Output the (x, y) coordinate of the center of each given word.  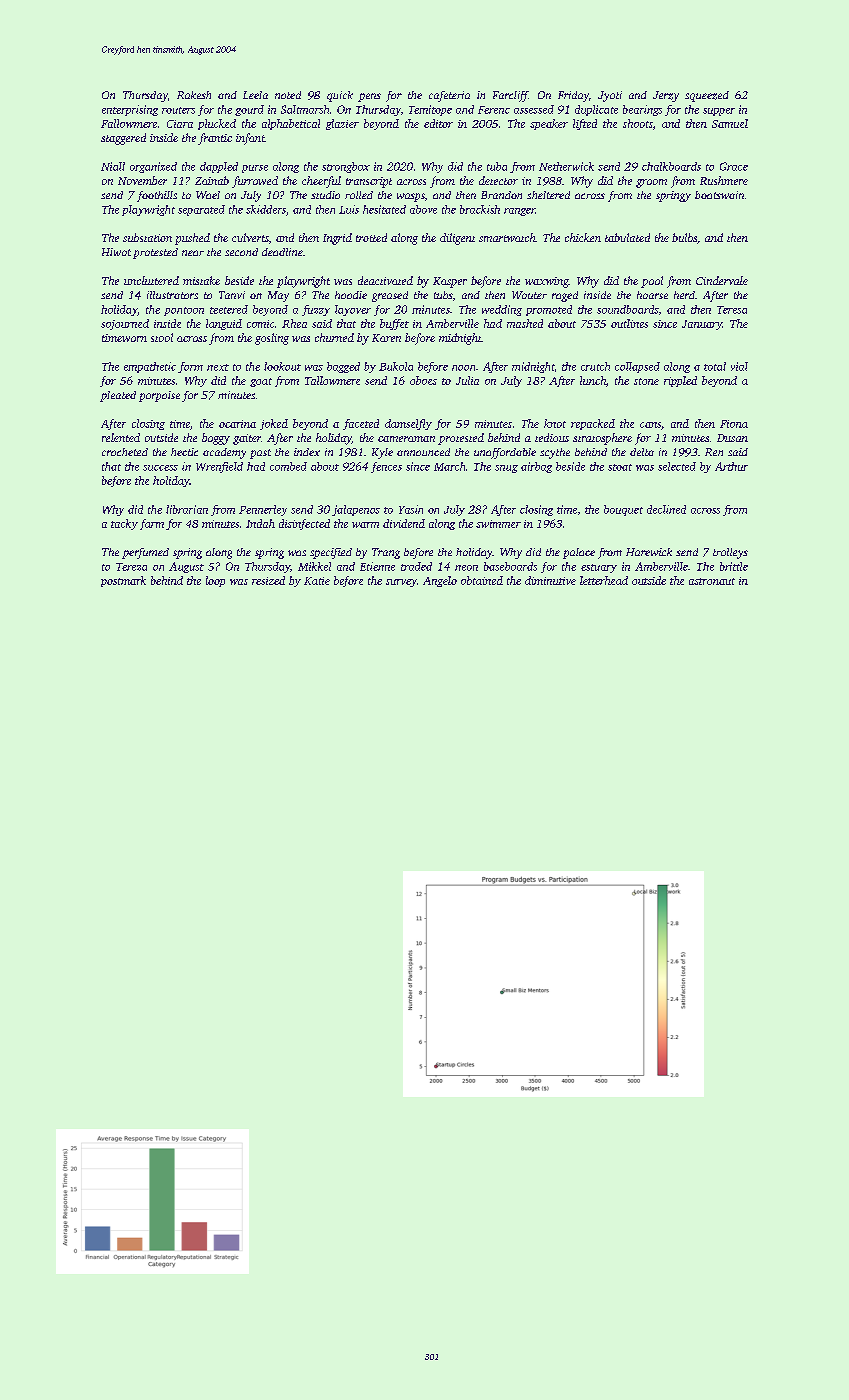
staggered (123, 139)
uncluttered (151, 280)
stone (646, 381)
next (218, 367)
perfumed (145, 553)
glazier (342, 124)
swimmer (498, 524)
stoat (620, 467)
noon (463, 368)
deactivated (385, 280)
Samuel (730, 123)
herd (684, 295)
